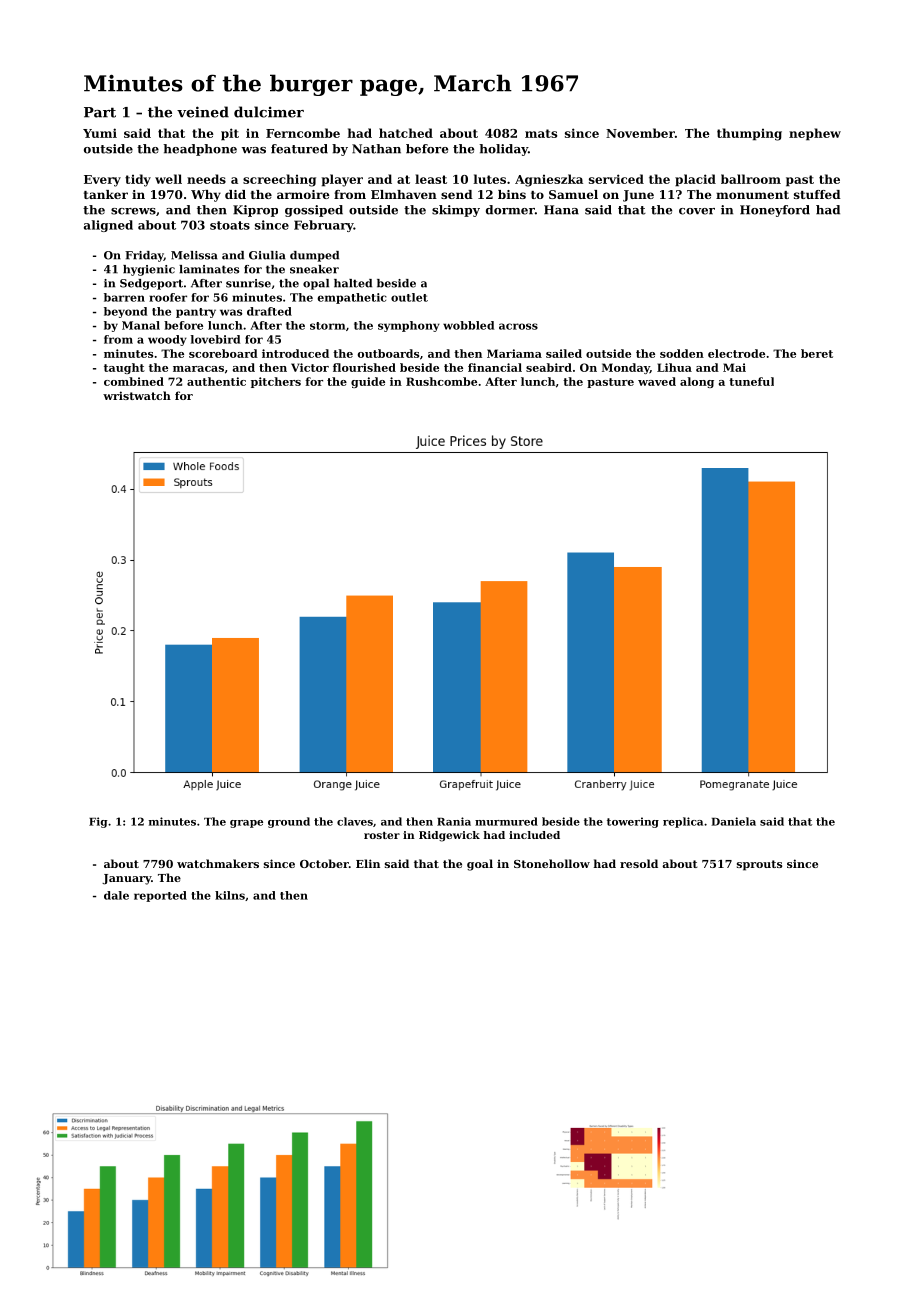 This image has height=1308, width=924. What do you see at coordinates (683, 822) in the image?
I see `replica` at bounding box center [683, 822].
